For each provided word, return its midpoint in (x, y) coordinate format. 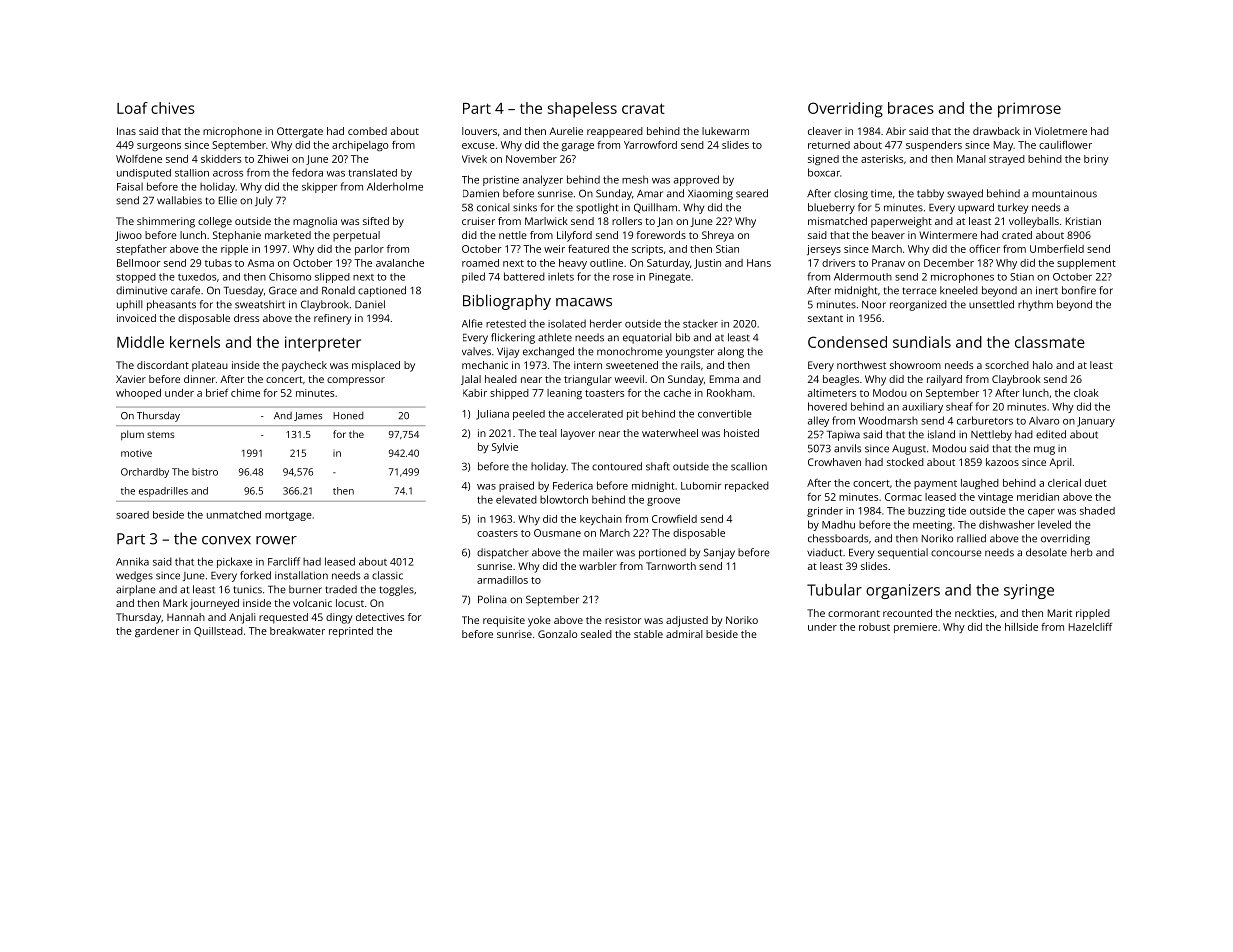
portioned (662, 553)
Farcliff (284, 561)
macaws (584, 302)
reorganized (918, 305)
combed (367, 131)
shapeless (582, 110)
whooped (138, 394)
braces (911, 108)
